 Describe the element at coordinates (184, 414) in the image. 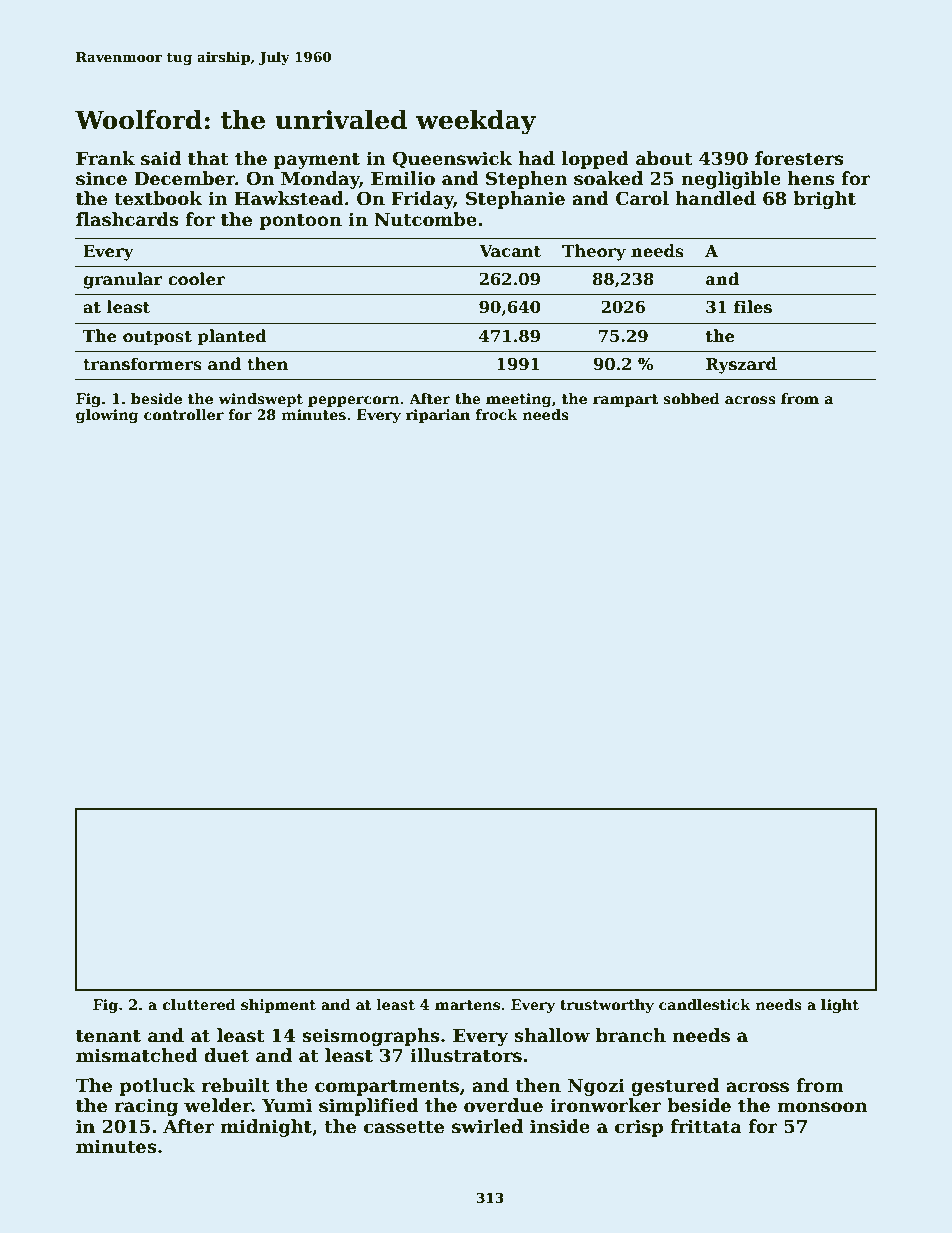

I see `controller` at that location.
